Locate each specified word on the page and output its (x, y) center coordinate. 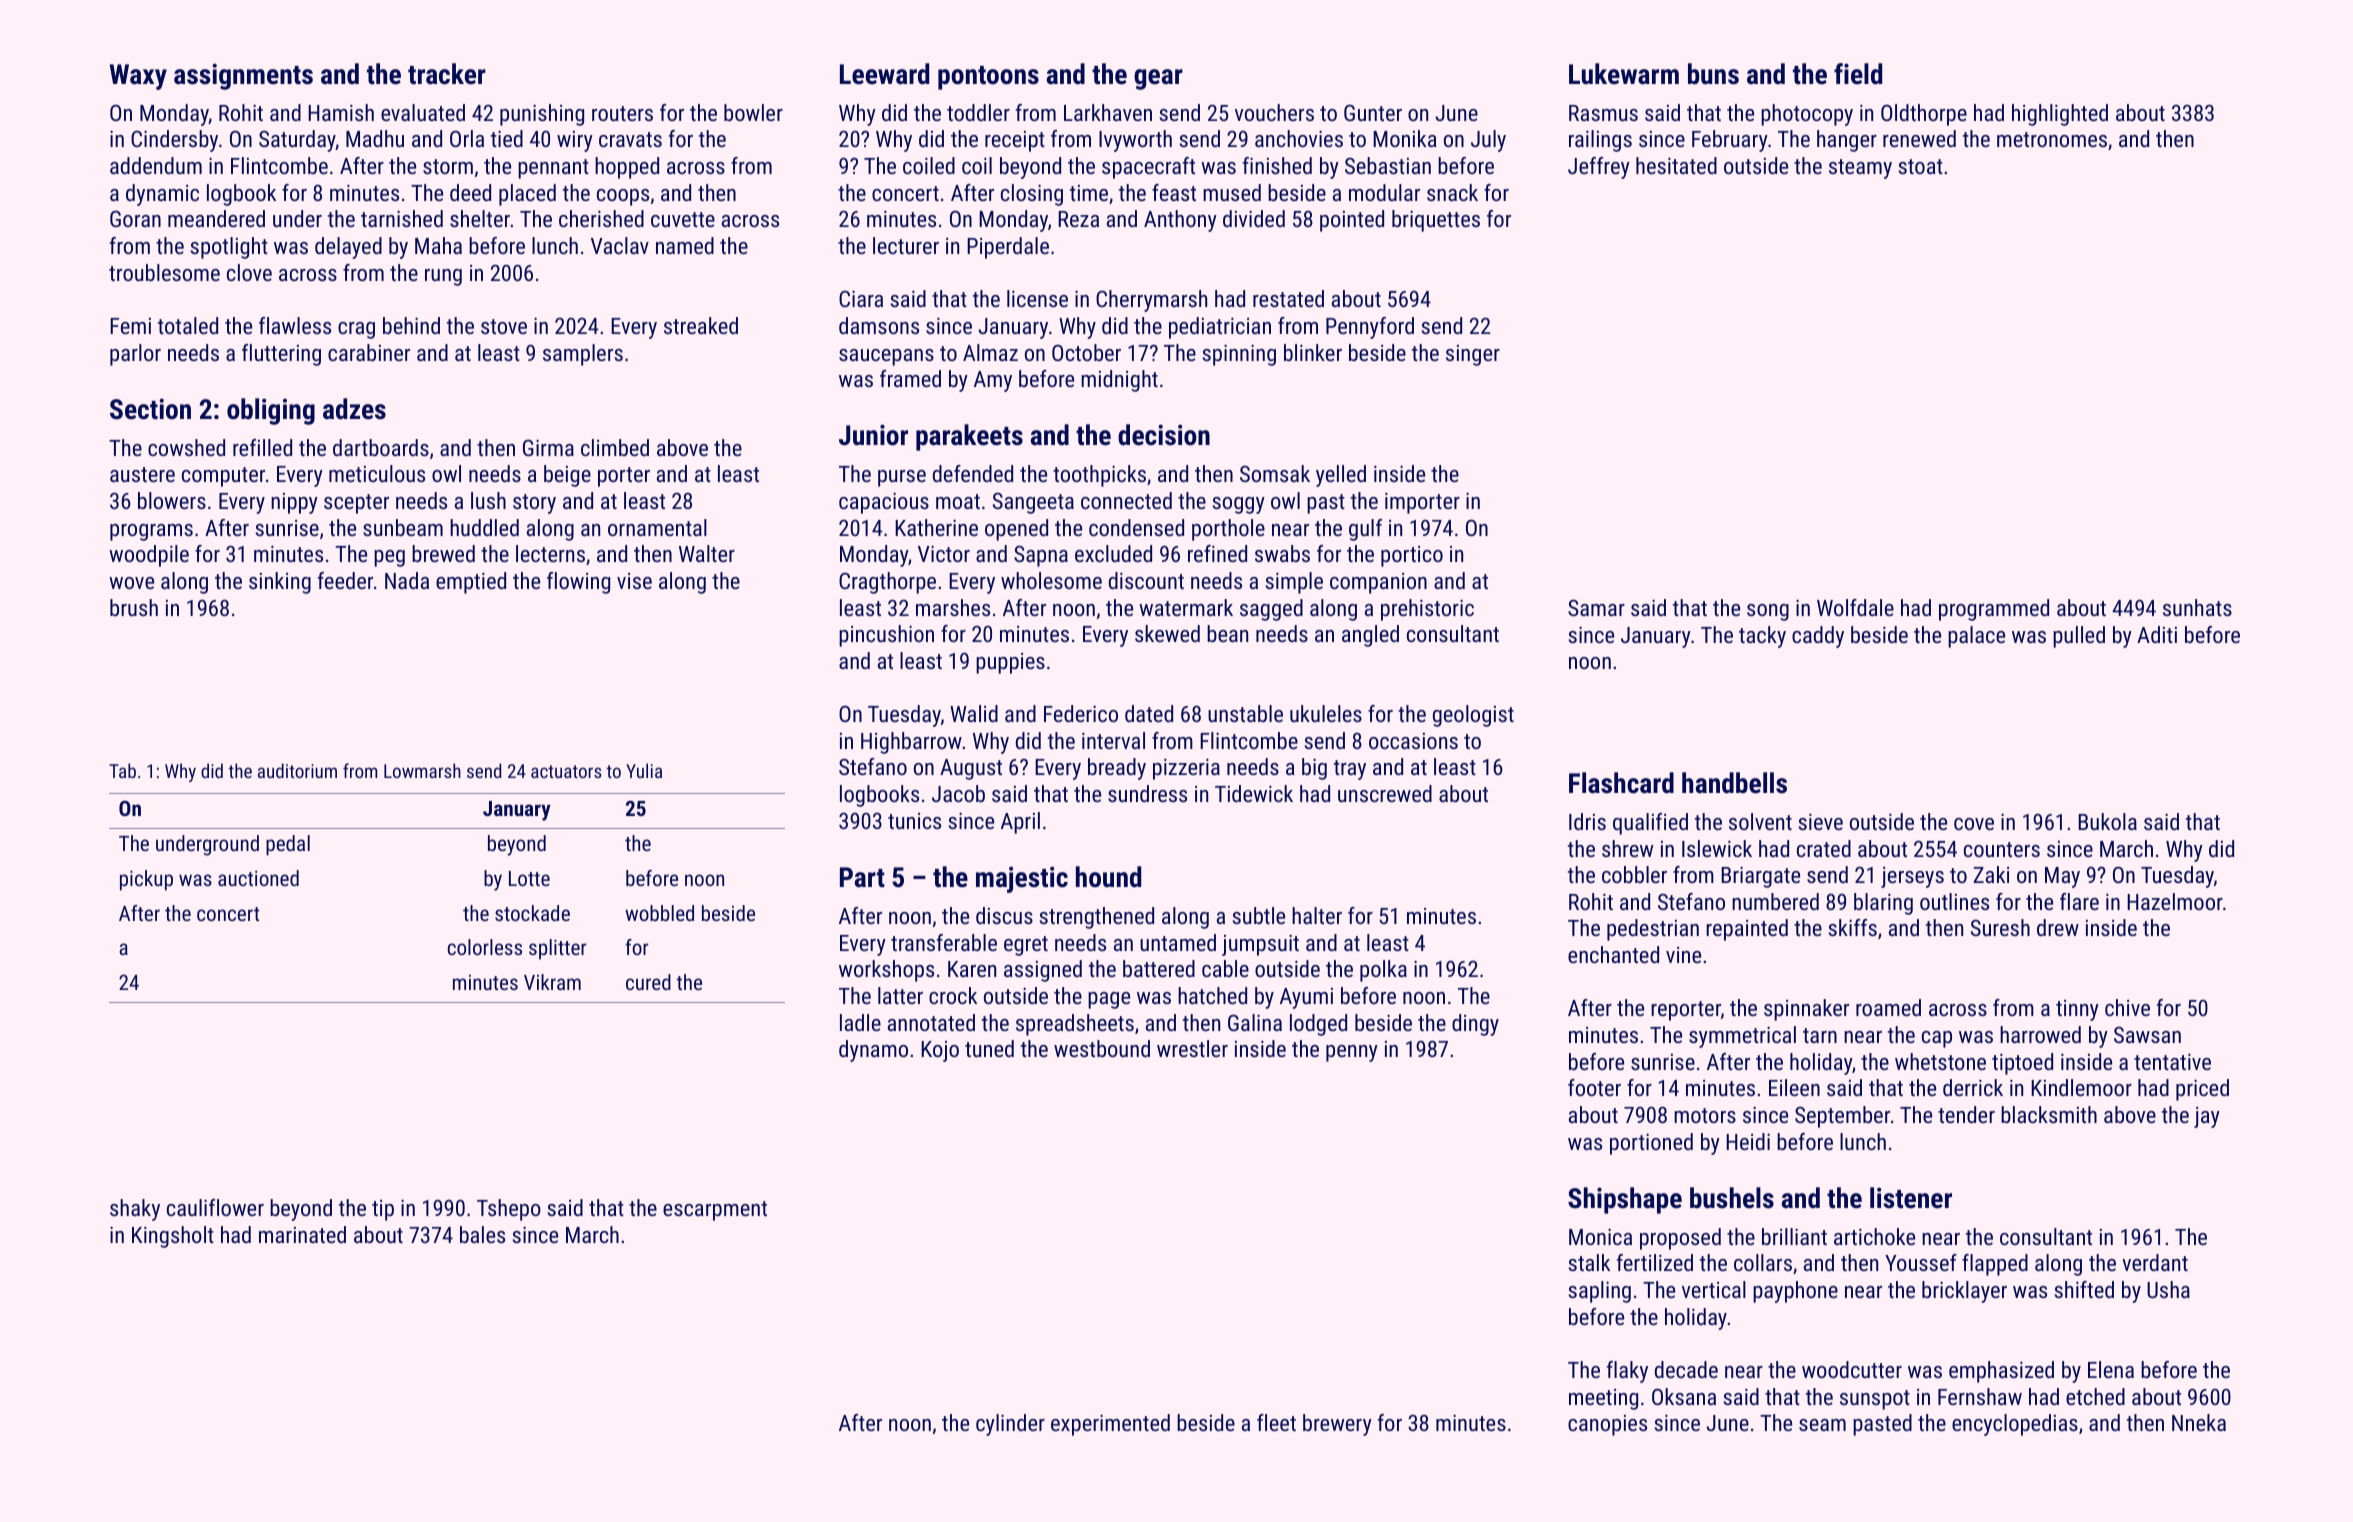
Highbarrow (911, 743)
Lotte (529, 878)
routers (622, 113)
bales (482, 1234)
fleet (1276, 1422)
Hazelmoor (2175, 901)
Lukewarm (1624, 74)
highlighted (2060, 115)
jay (2207, 1117)
